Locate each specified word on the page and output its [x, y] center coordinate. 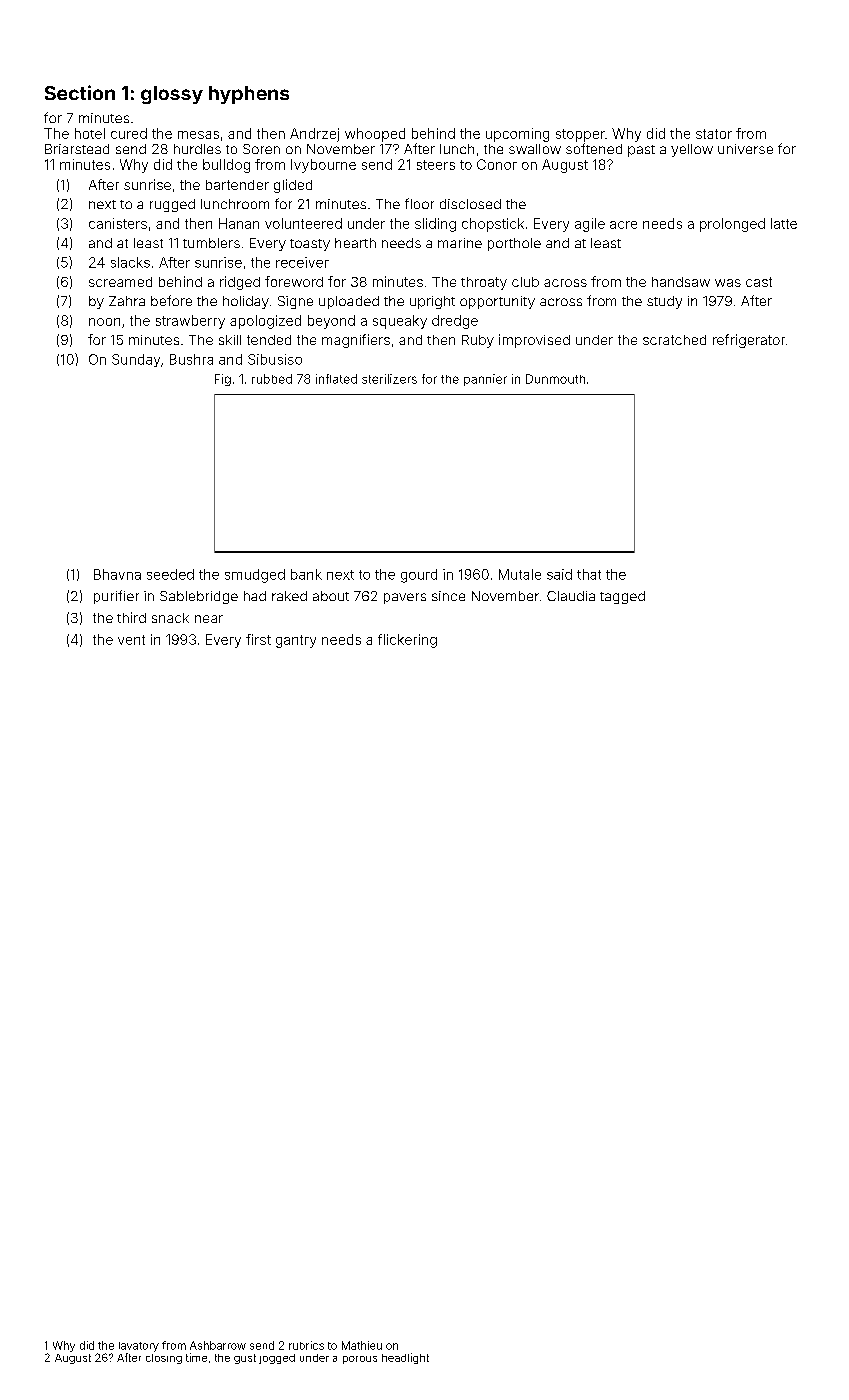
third [131, 617]
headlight [405, 1358]
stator [714, 134]
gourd [419, 576]
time [196, 1357]
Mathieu [362, 1345]
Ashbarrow [218, 1345]
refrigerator [749, 341]
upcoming [517, 135]
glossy [172, 95]
